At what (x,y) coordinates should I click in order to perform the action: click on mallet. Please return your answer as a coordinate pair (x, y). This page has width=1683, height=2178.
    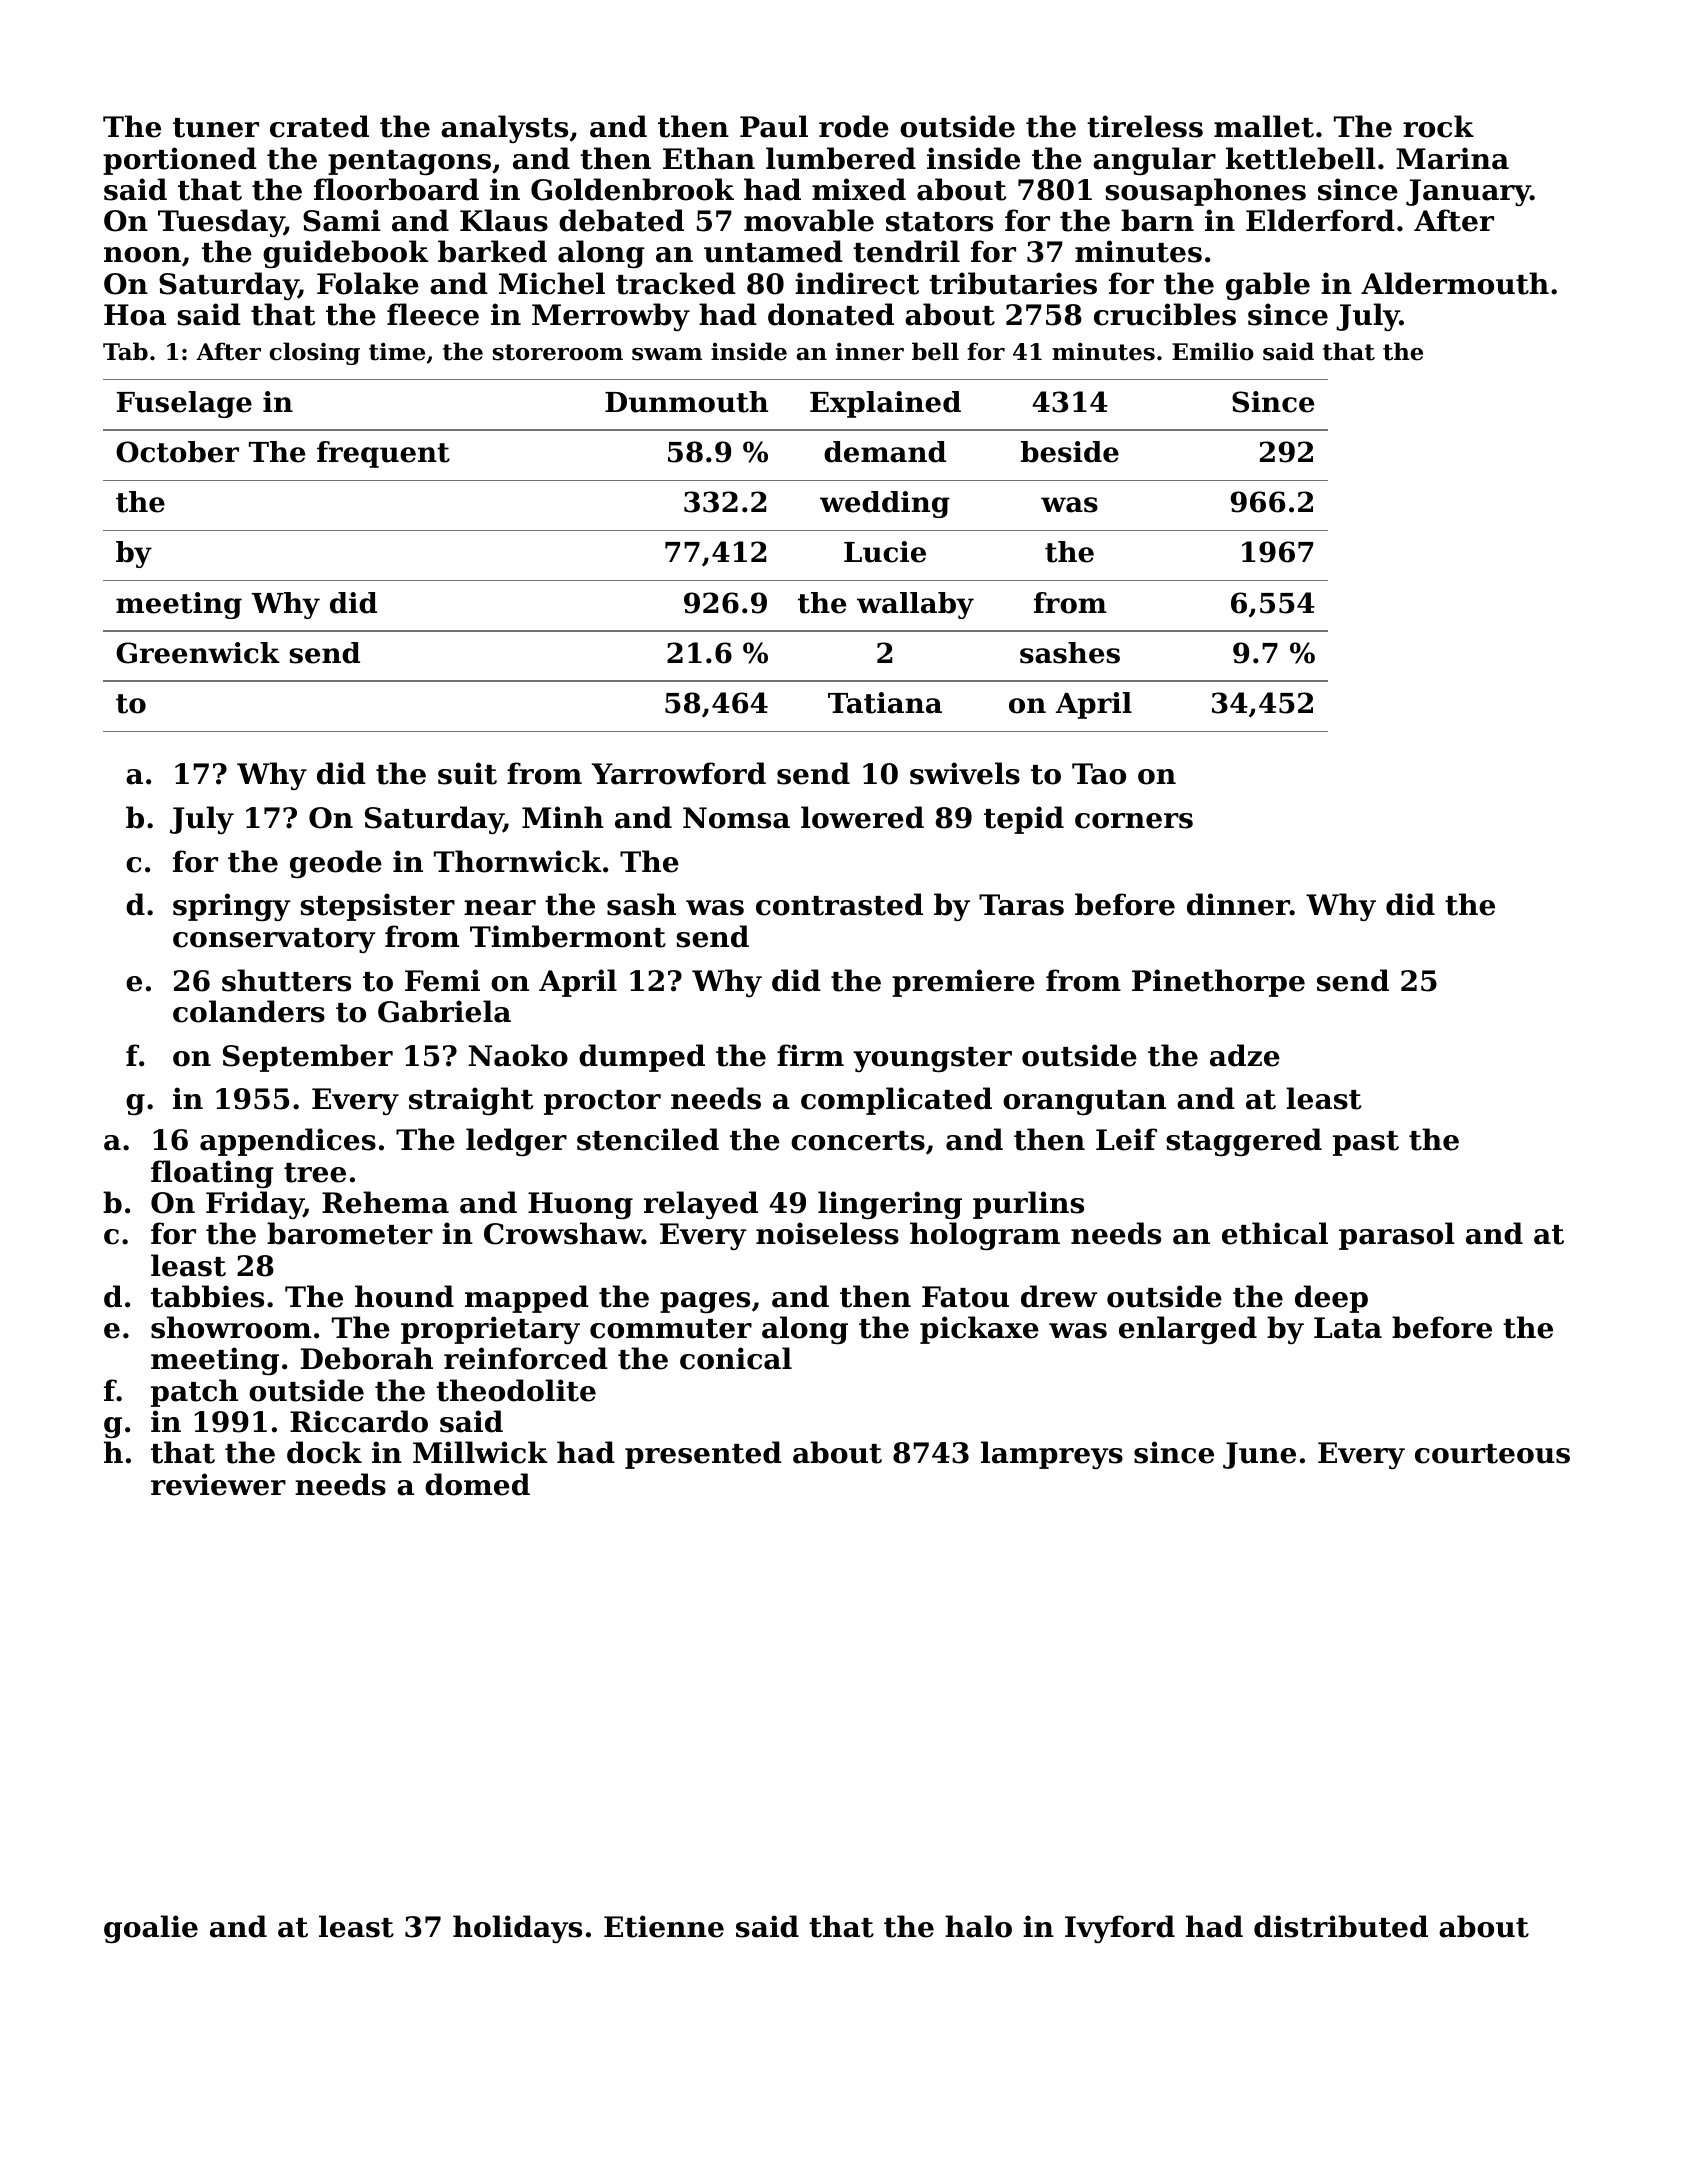
    Looking at the image, I should click on (1264, 126).
